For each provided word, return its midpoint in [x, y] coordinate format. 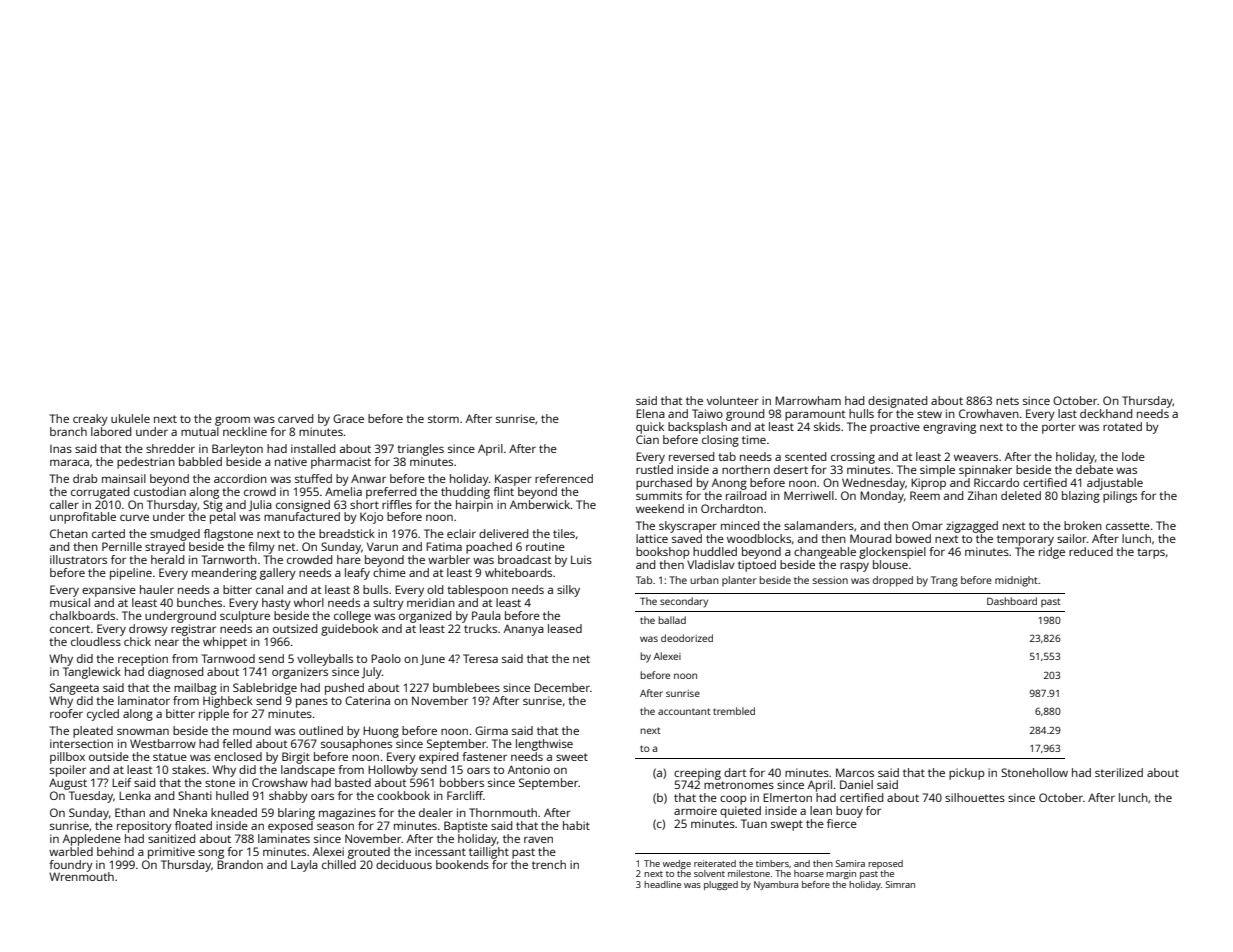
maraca [69, 462]
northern [746, 469]
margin [841, 874]
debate [1094, 469]
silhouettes [975, 797]
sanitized [171, 838]
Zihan [982, 495]
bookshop [662, 553]
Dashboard [1012, 601]
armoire [695, 810]
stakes [189, 769]
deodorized [687, 638]
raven [538, 839]
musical [70, 602]
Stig [213, 506]
